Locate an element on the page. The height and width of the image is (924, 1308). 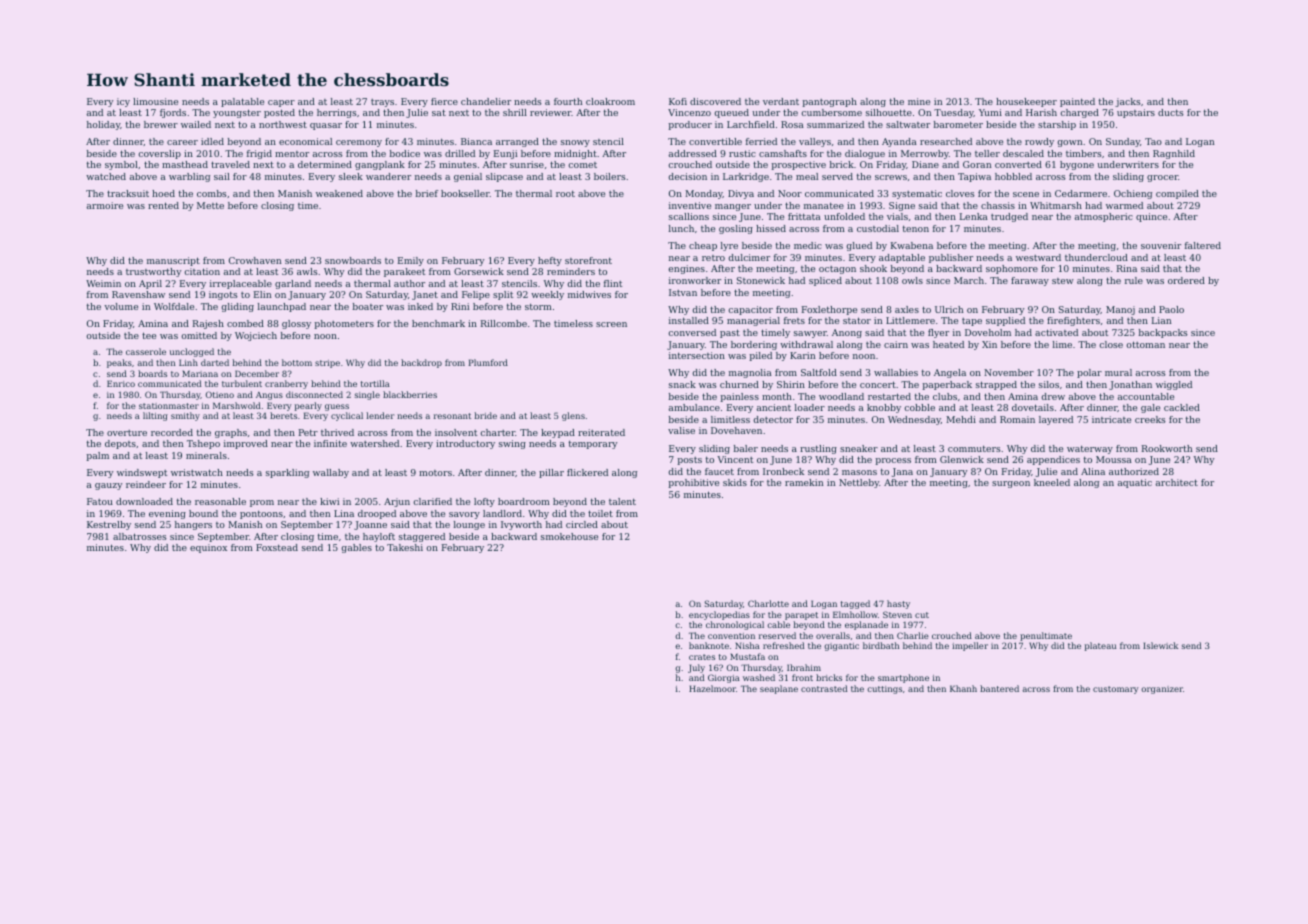
Paolo is located at coordinates (1171, 309).
